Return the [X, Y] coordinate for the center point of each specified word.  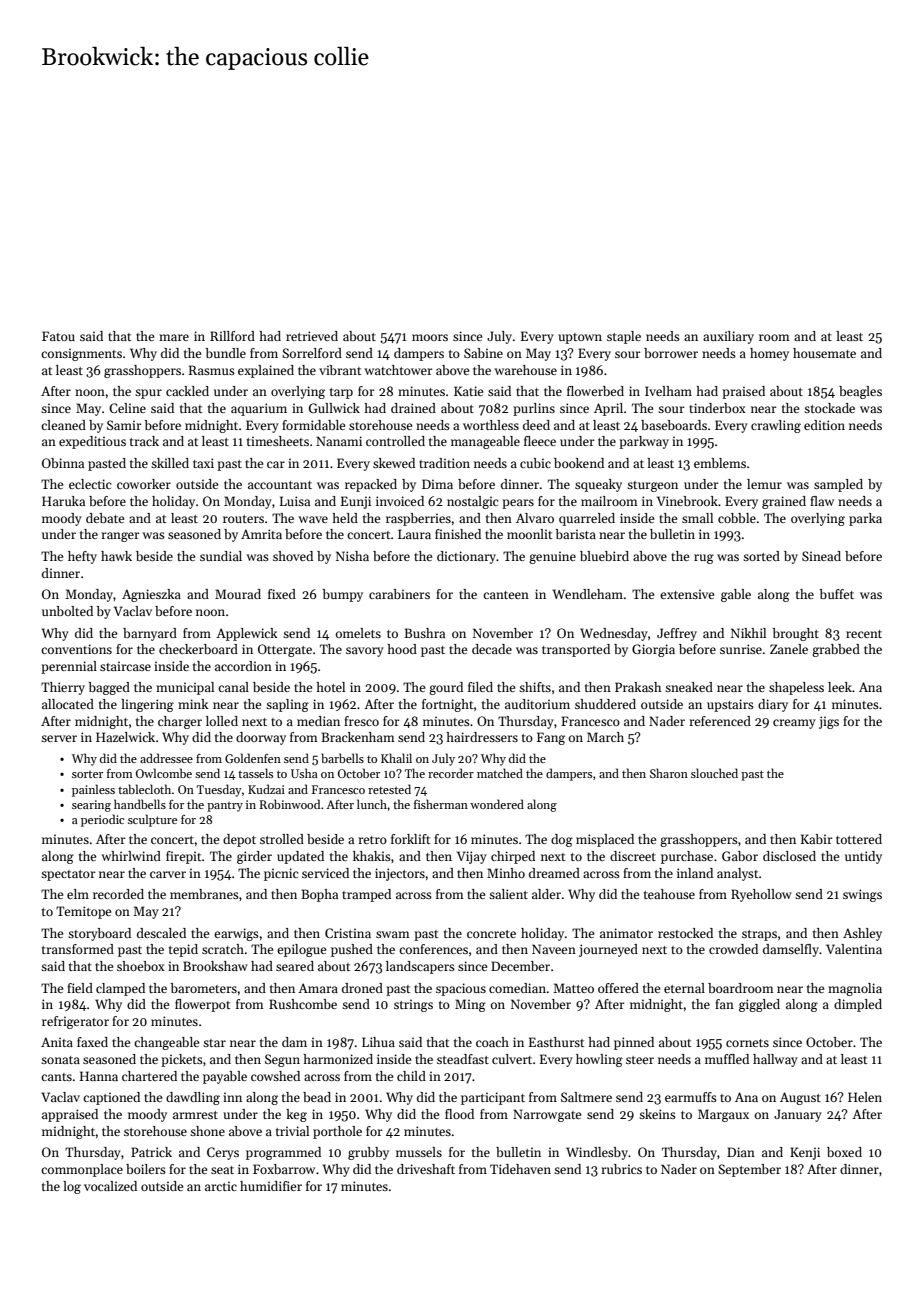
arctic [221, 1186]
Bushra [424, 633]
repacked [371, 485]
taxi [203, 463]
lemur [764, 484]
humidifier [271, 1186]
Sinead [821, 556]
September [749, 1170]
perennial [69, 667]
